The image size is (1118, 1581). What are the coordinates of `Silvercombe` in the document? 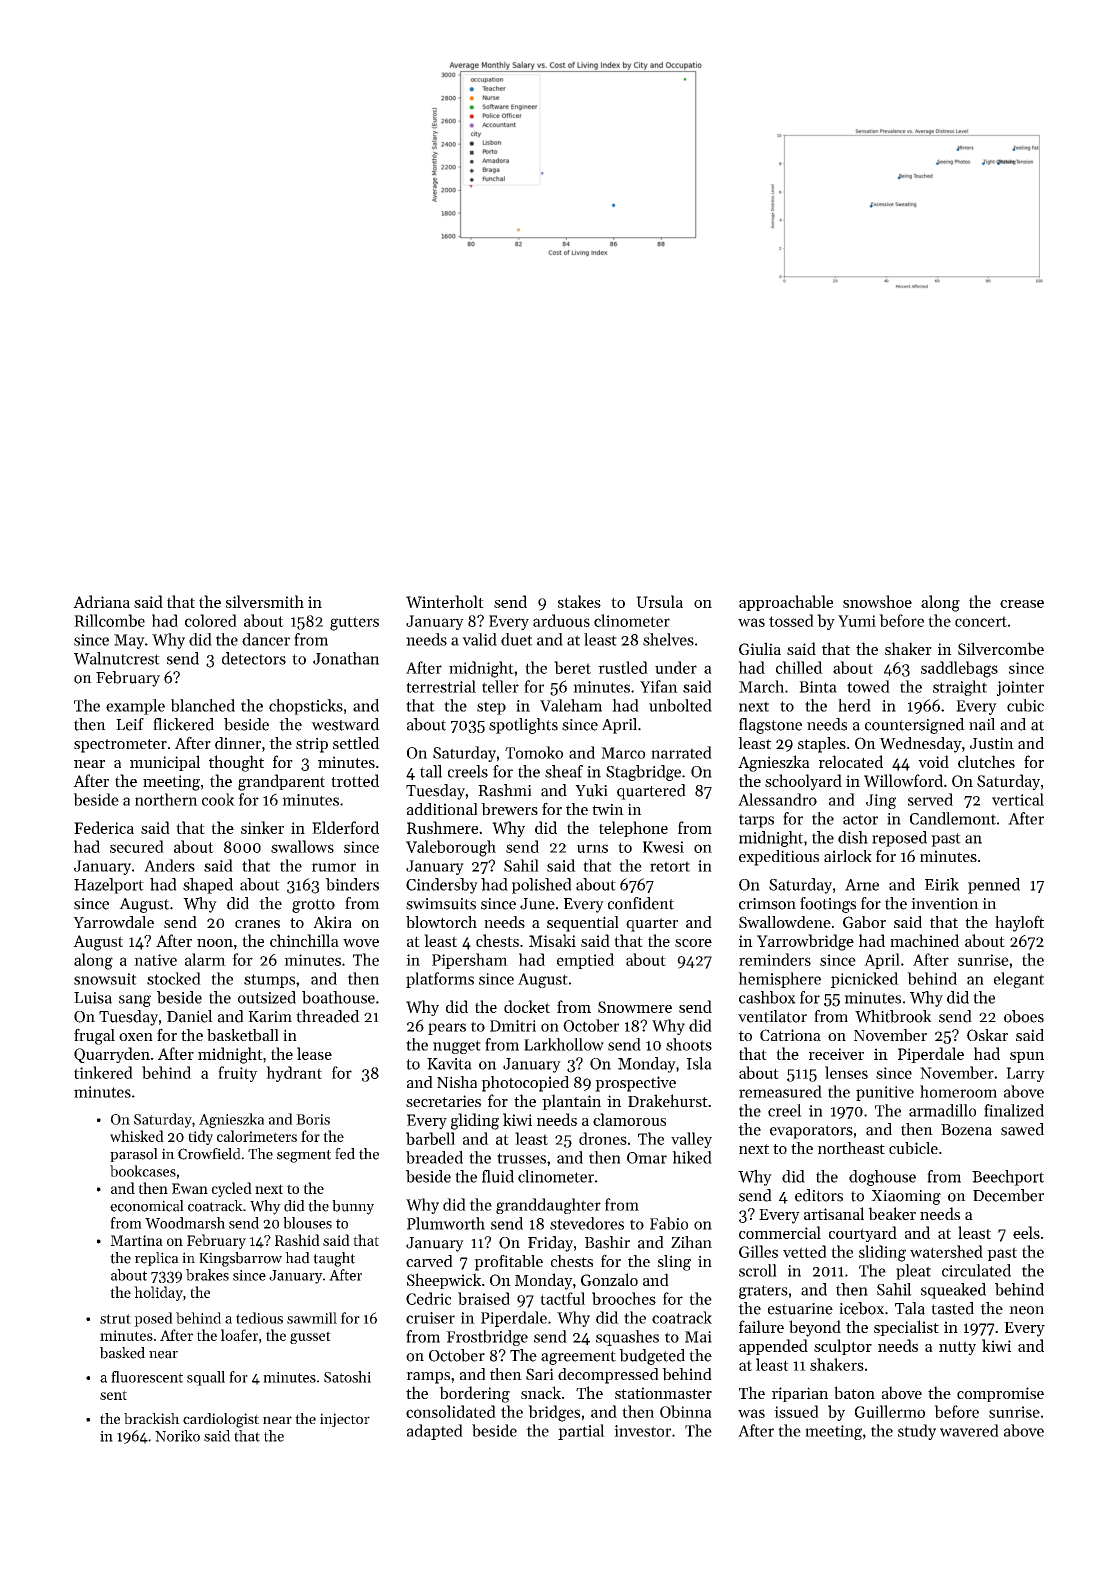 It's located at (1001, 648).
